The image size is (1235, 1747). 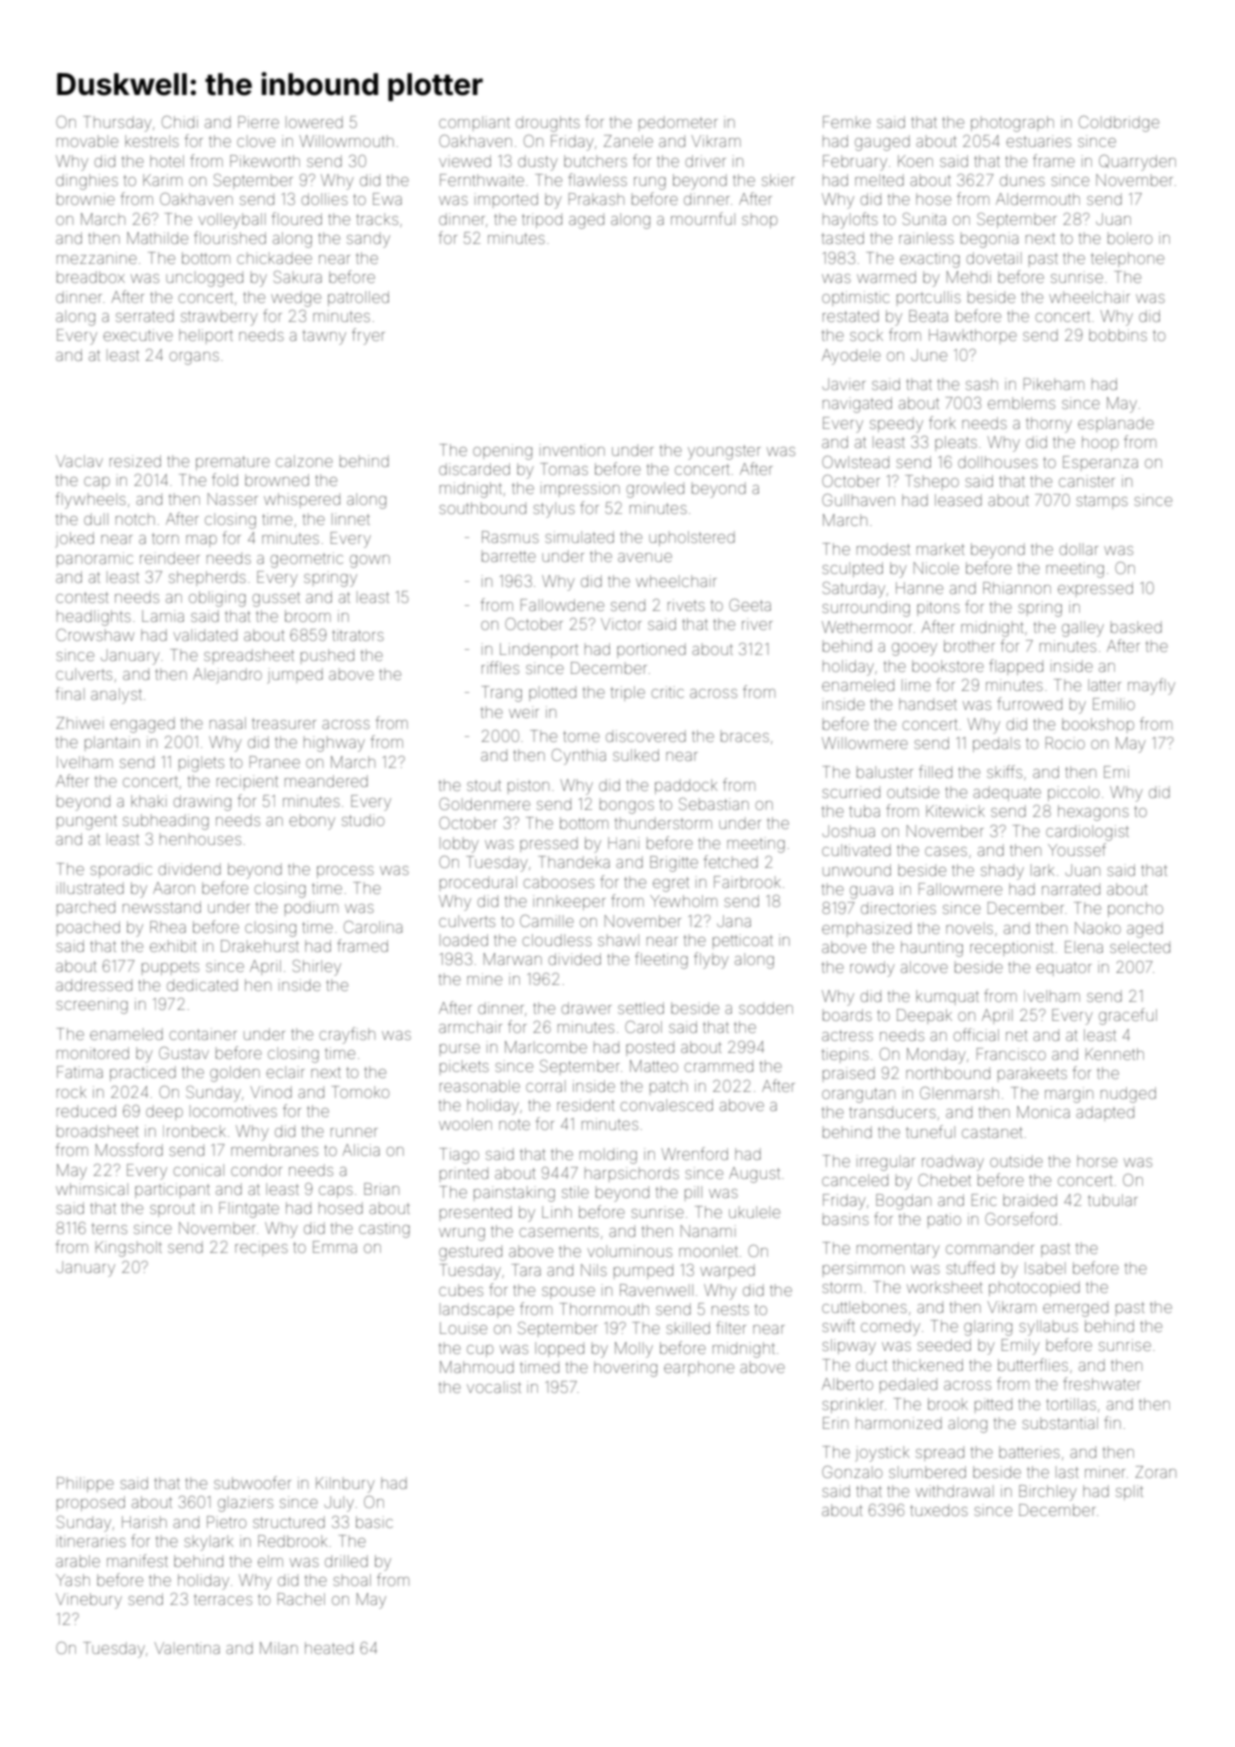 What do you see at coordinates (180, 122) in the page?
I see `Chidi` at bounding box center [180, 122].
